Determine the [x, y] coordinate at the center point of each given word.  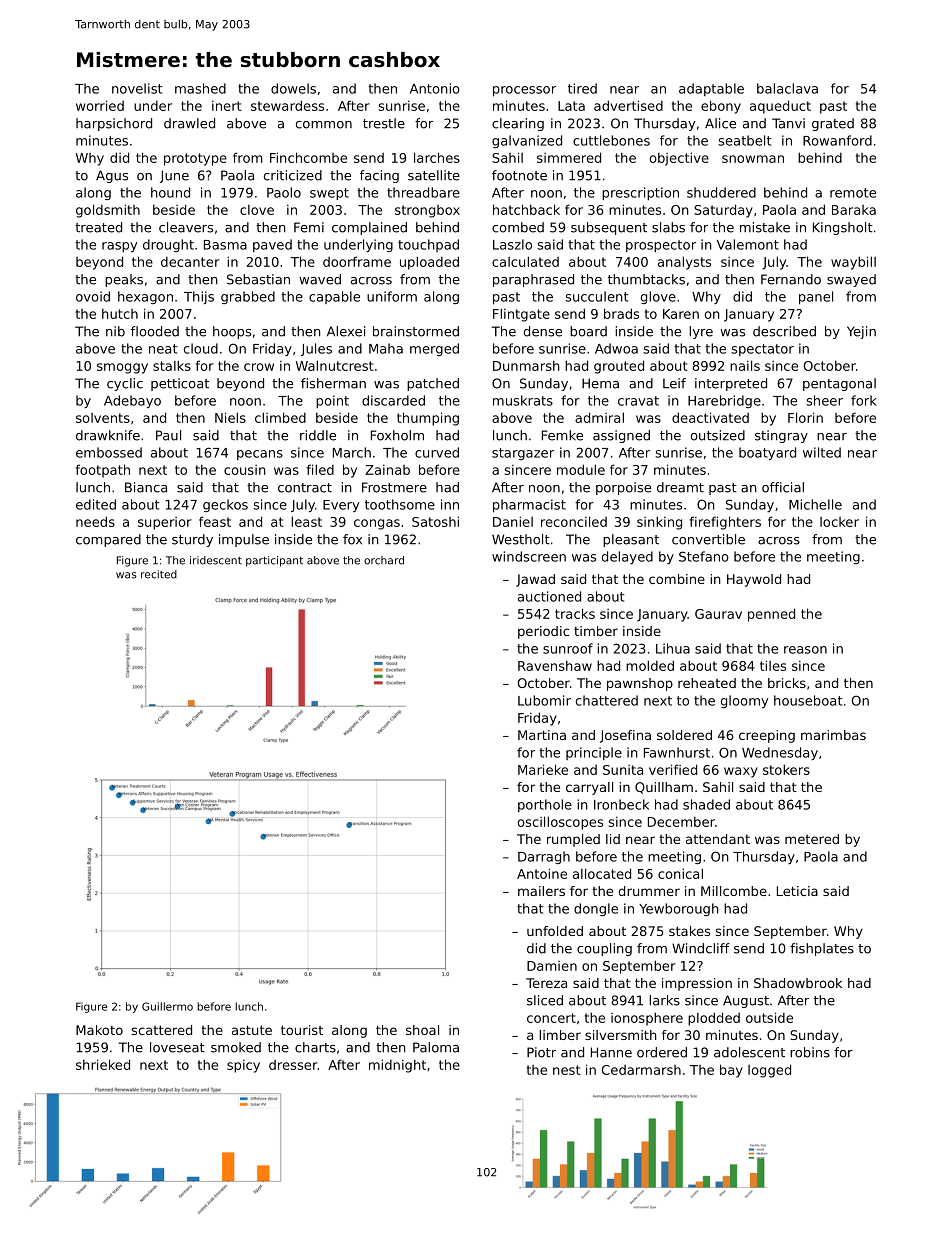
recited [159, 574]
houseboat [808, 700]
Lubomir [544, 700]
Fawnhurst [677, 752]
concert [551, 1018]
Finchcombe [308, 157]
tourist [302, 1030]
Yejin [861, 332]
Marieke [543, 769]
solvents [103, 418]
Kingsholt [843, 228]
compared [108, 540]
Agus [112, 176]
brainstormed [416, 331]
